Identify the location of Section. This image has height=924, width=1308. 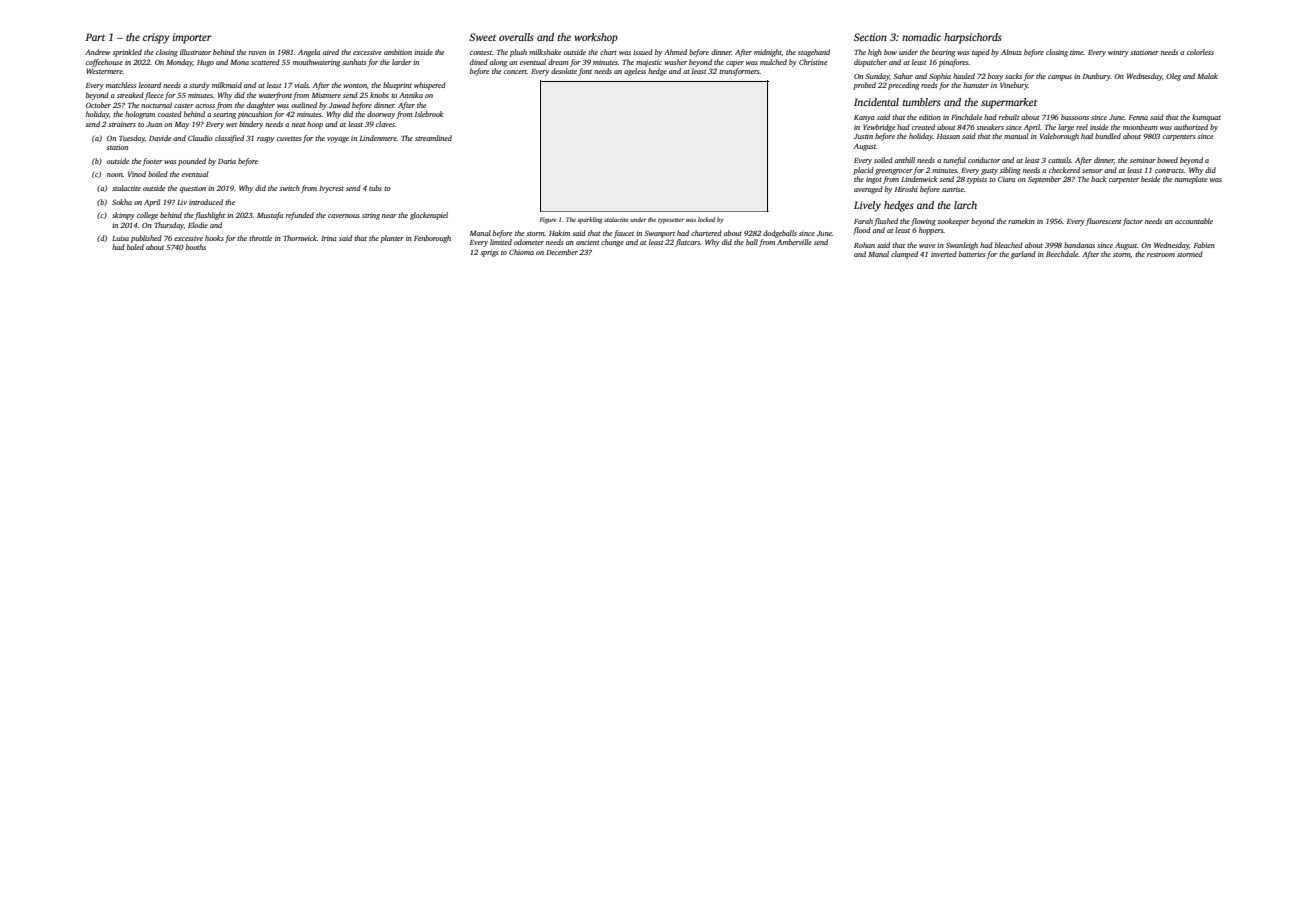
(870, 37).
